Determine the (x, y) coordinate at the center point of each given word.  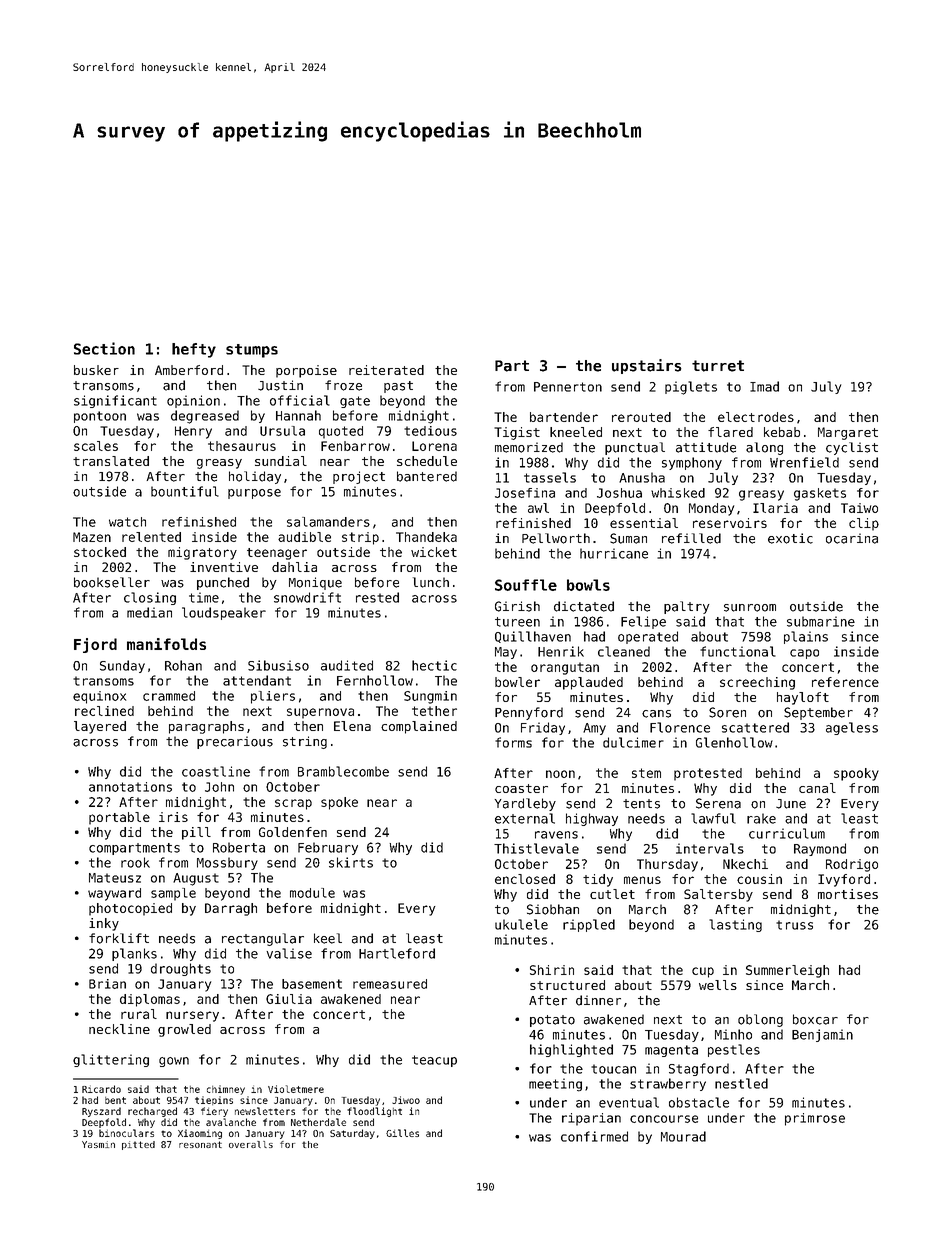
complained (419, 727)
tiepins (214, 1100)
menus (642, 880)
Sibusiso (278, 665)
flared (730, 432)
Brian (107, 984)
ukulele (521, 924)
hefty (194, 350)
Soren (727, 712)
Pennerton (568, 387)
